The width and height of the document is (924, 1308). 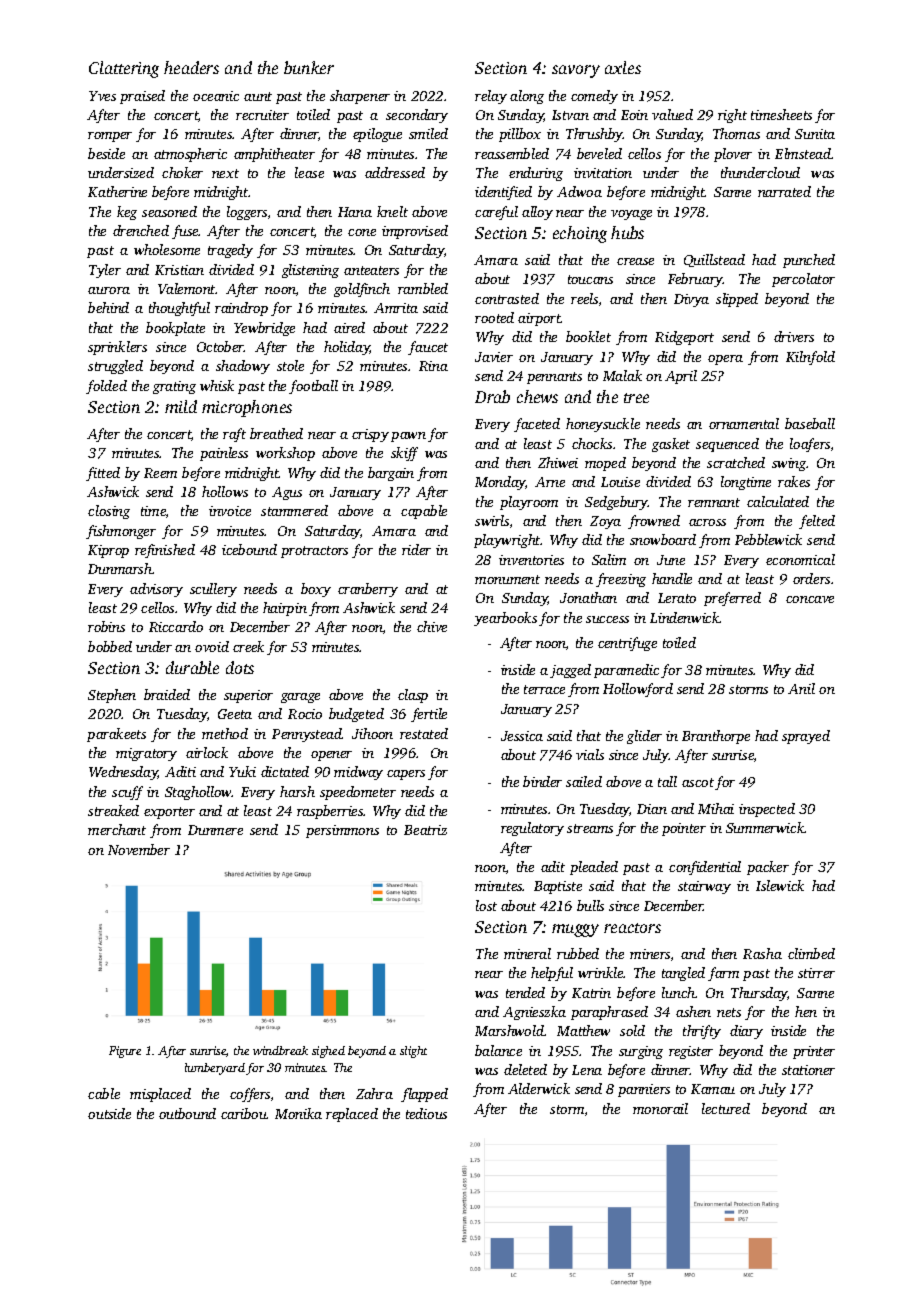 I want to click on parakeets, so click(x=116, y=735).
